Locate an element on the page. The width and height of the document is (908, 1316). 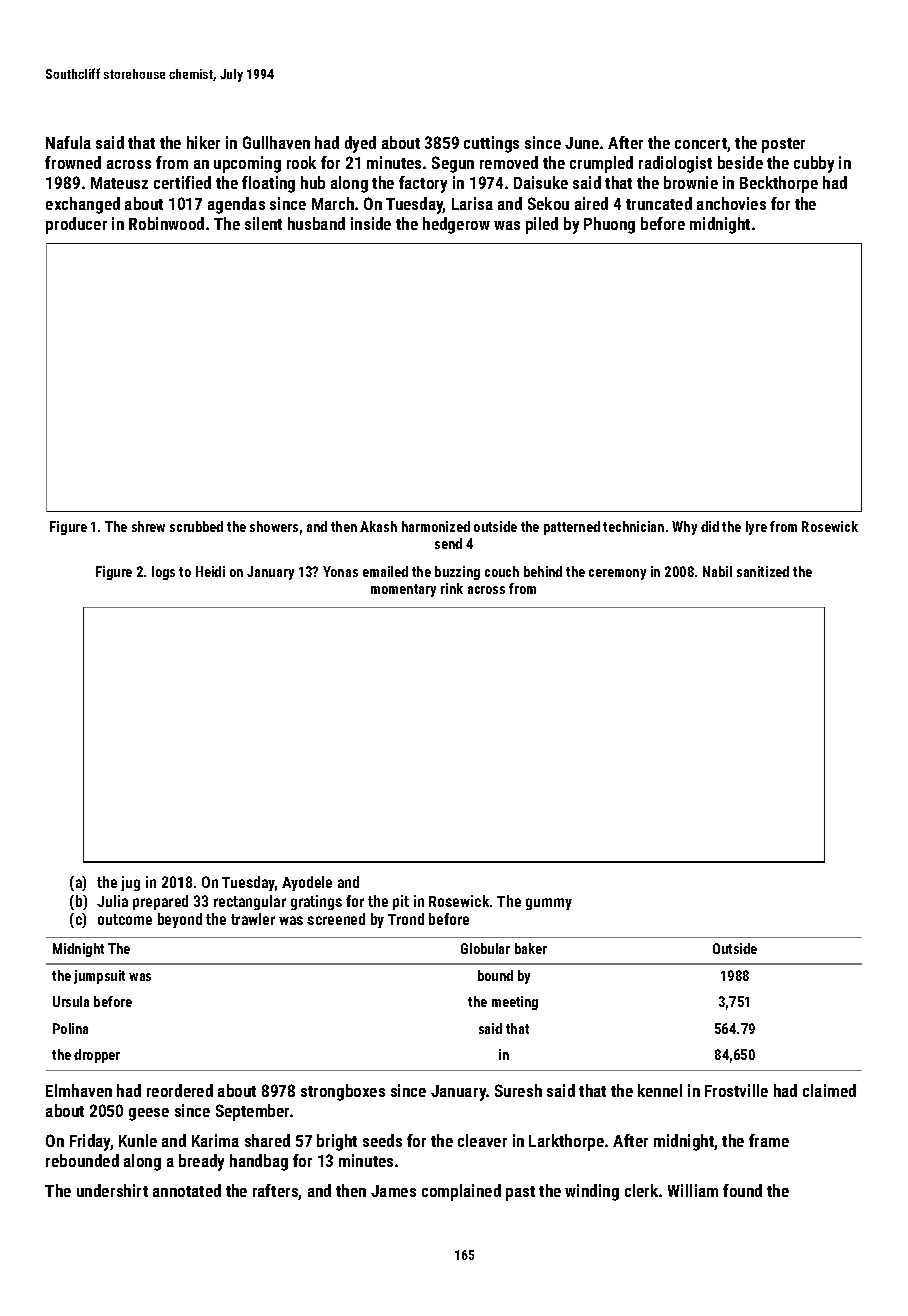
Polina is located at coordinates (70, 1028).
